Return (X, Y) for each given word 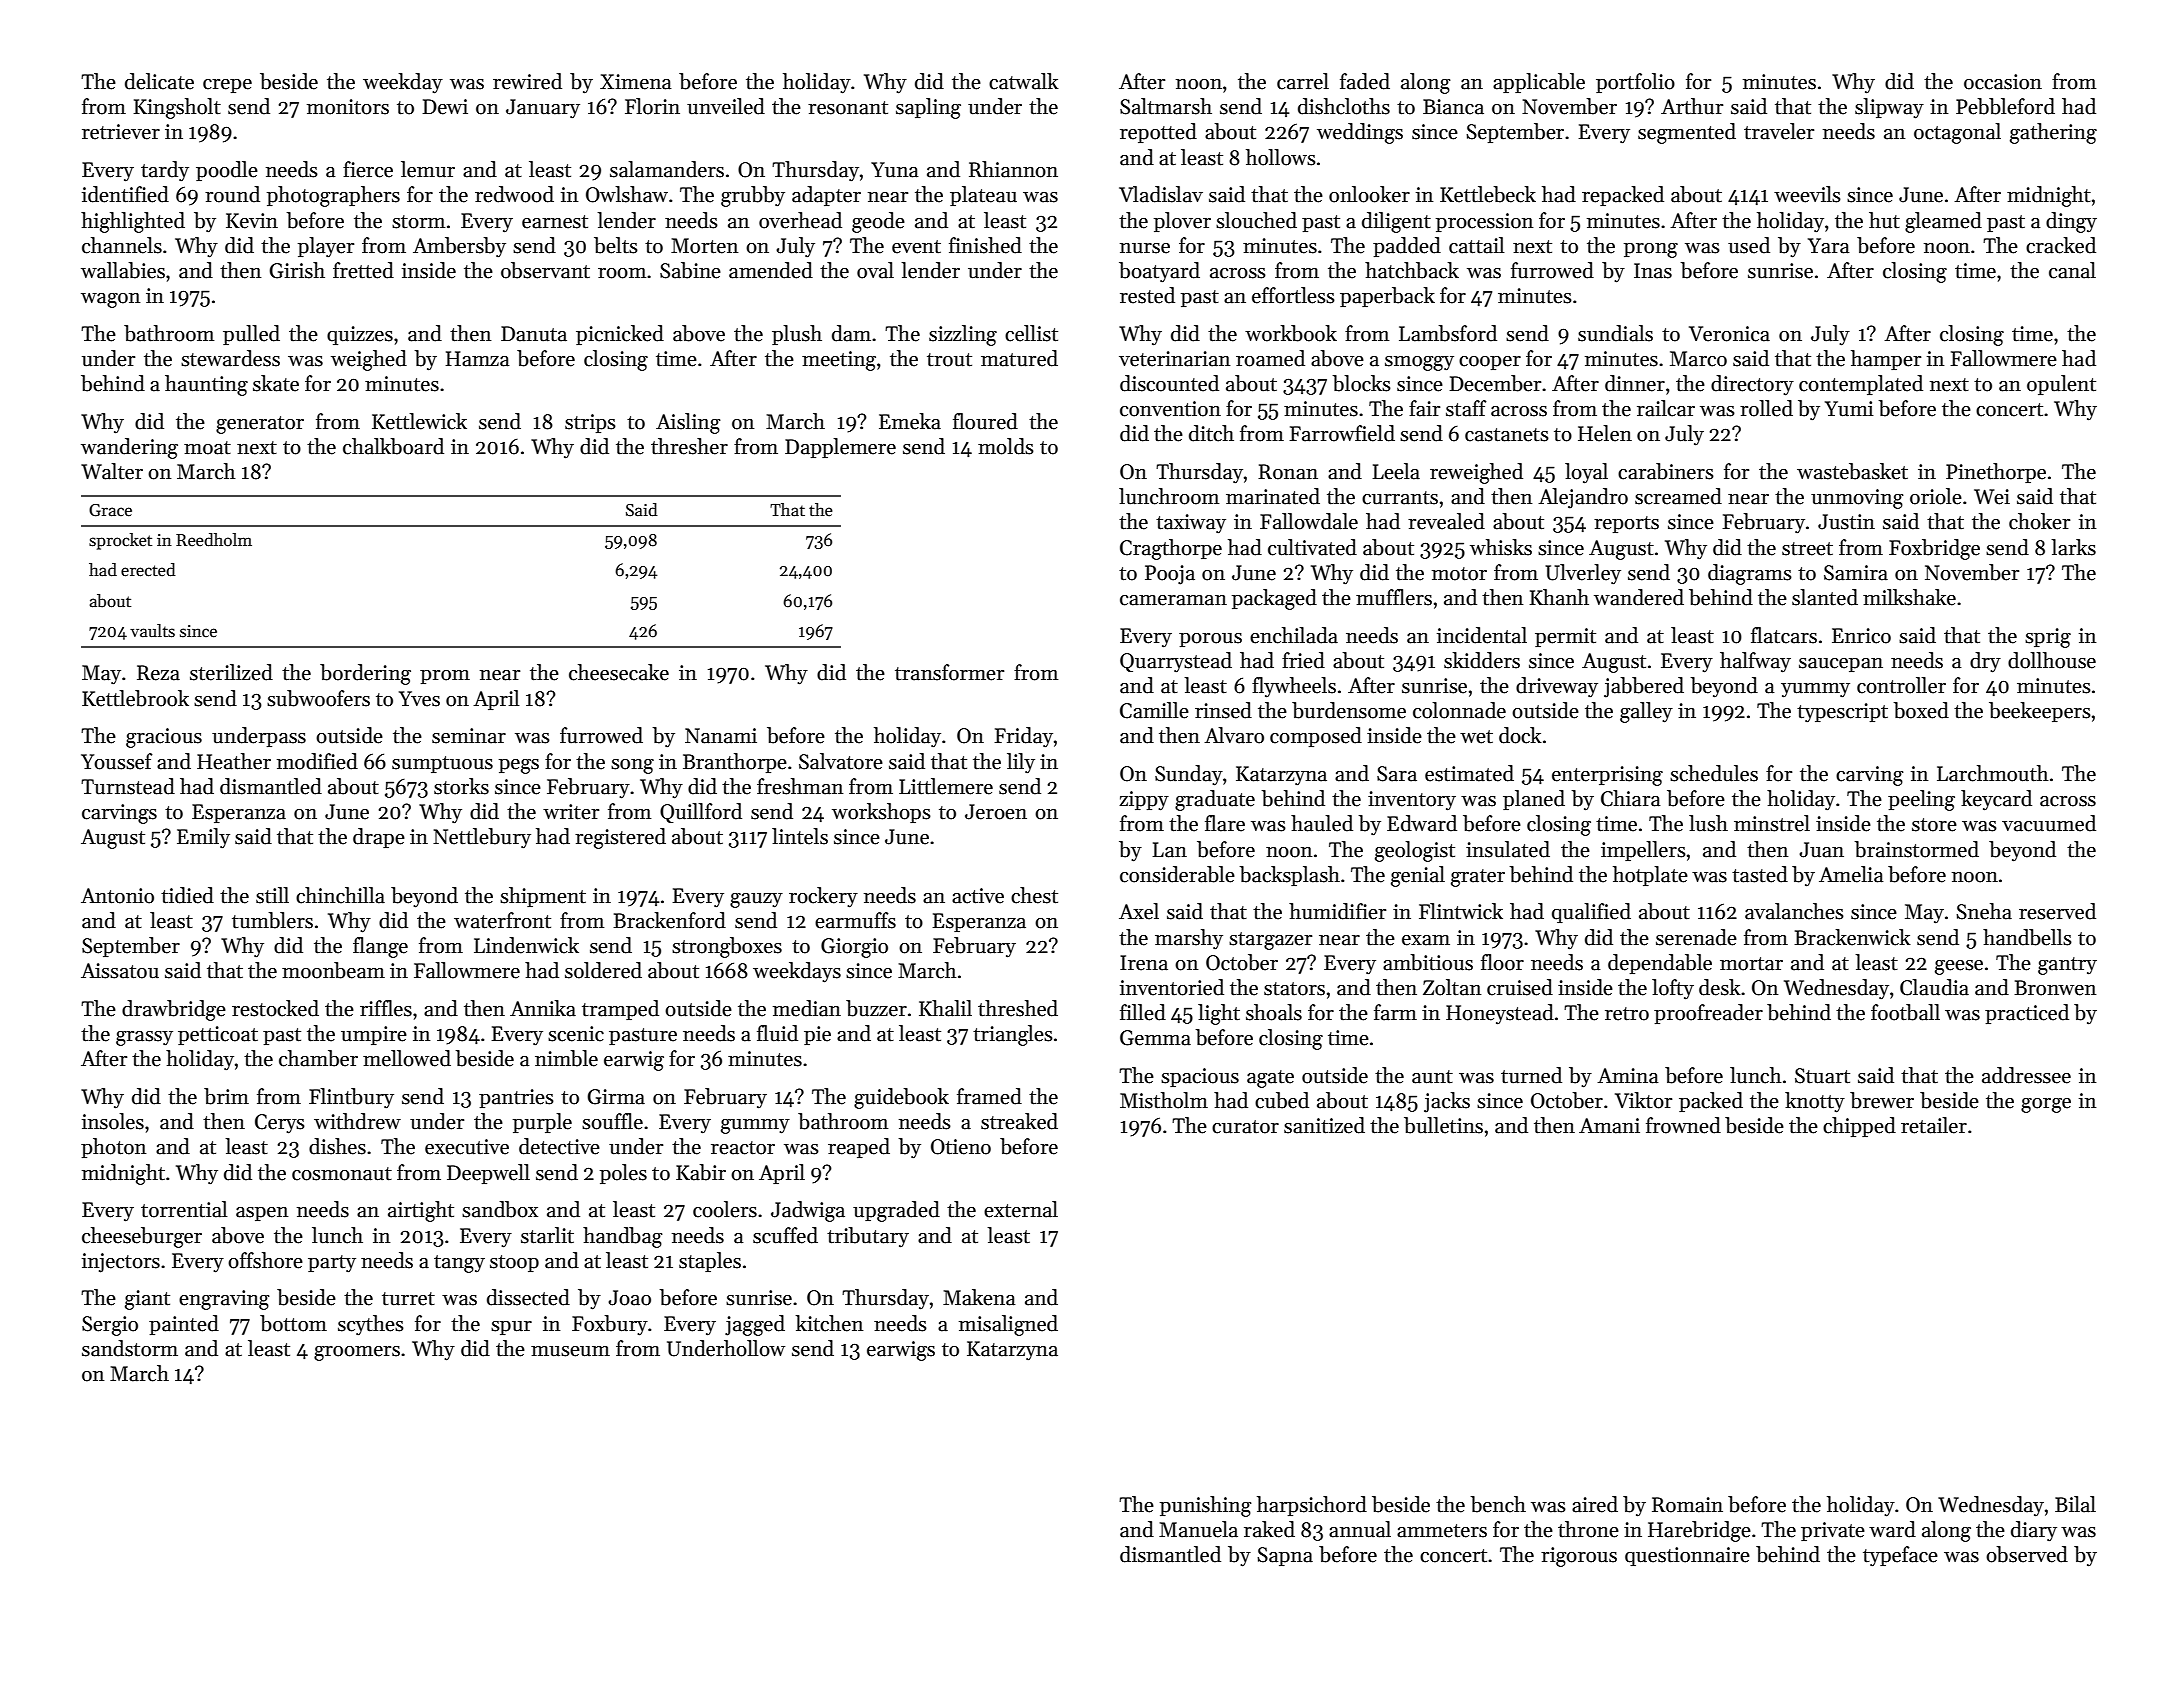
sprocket (120, 541)
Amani (1609, 1126)
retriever (121, 132)
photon (113, 1148)
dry (1985, 662)
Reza (158, 673)
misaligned (1008, 1325)
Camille (1154, 710)
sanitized (1324, 1125)
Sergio (110, 1326)
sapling (928, 108)
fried (1303, 660)
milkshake (1909, 597)
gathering (2053, 133)
